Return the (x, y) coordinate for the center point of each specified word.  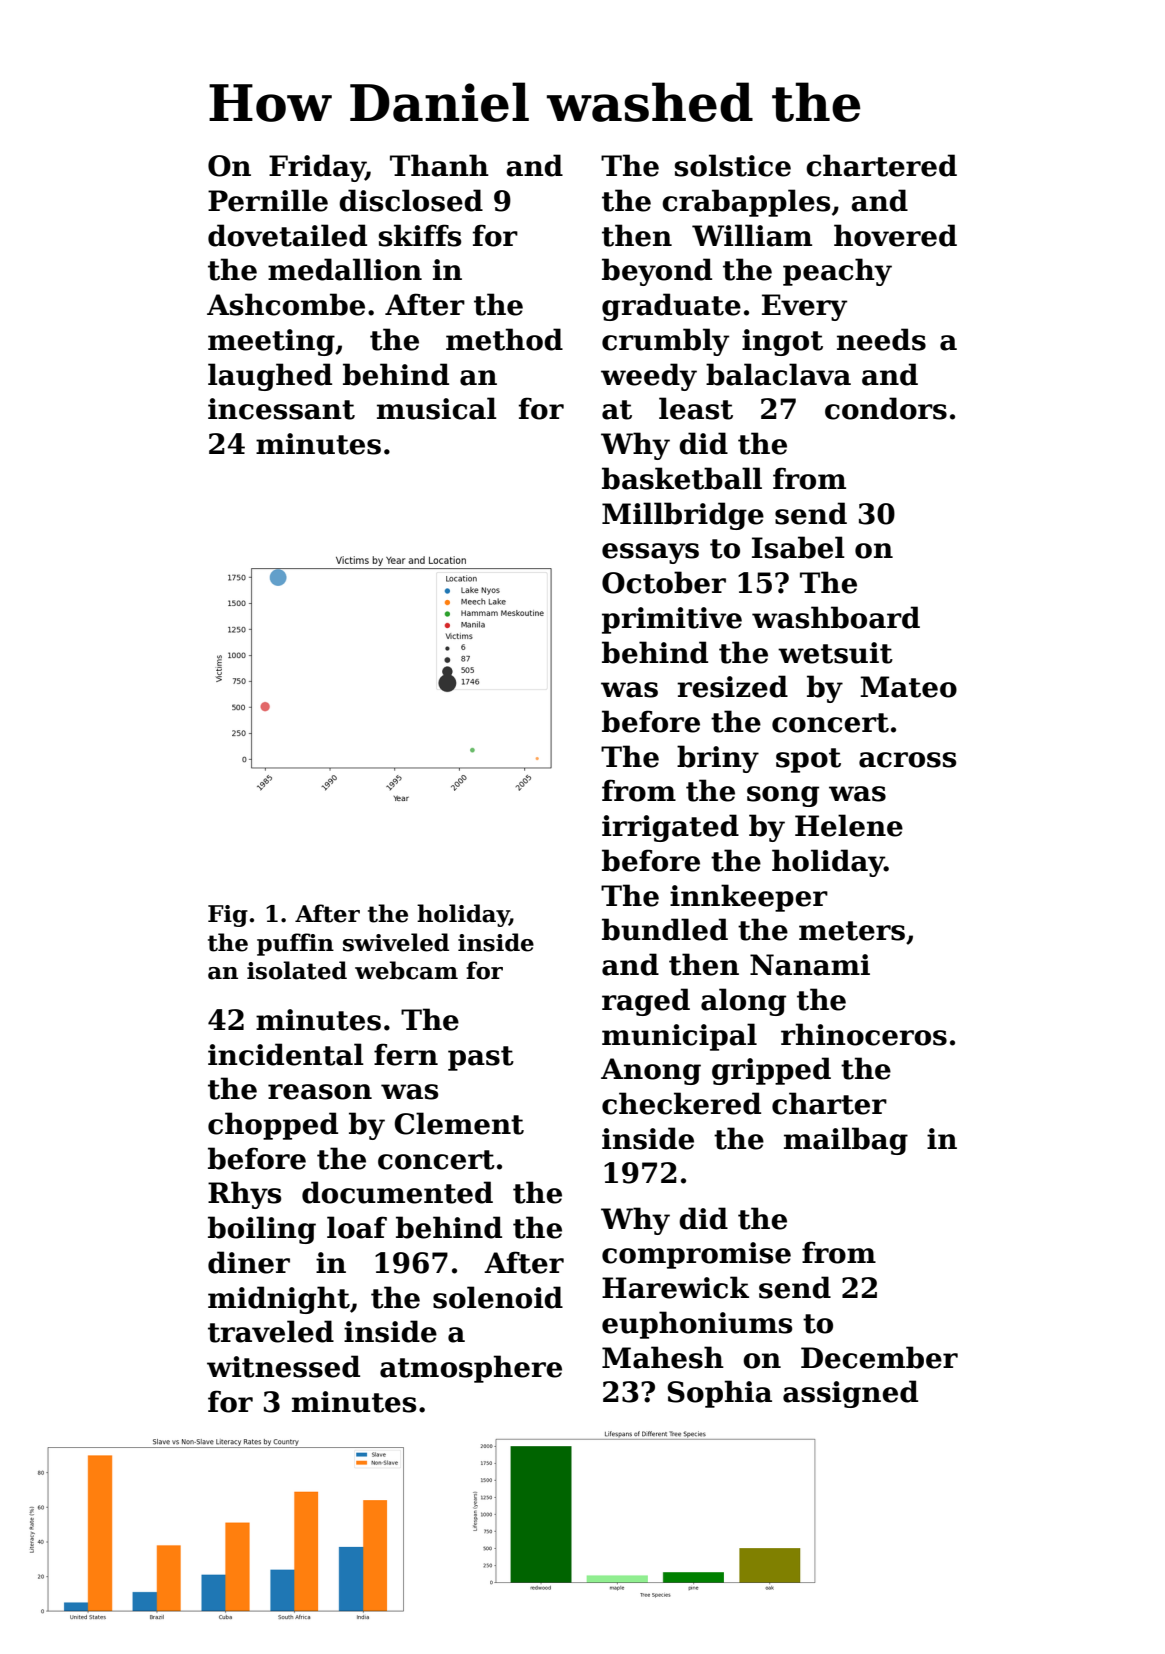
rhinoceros (864, 1034)
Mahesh (663, 1357)
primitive (672, 620)
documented (397, 1192)
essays (650, 553)
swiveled (396, 942)
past (481, 1058)
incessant (281, 409)
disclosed (411, 200)
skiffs (420, 235)
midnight (279, 1300)
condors (886, 408)
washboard (836, 617)
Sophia (719, 1394)
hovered (895, 235)
